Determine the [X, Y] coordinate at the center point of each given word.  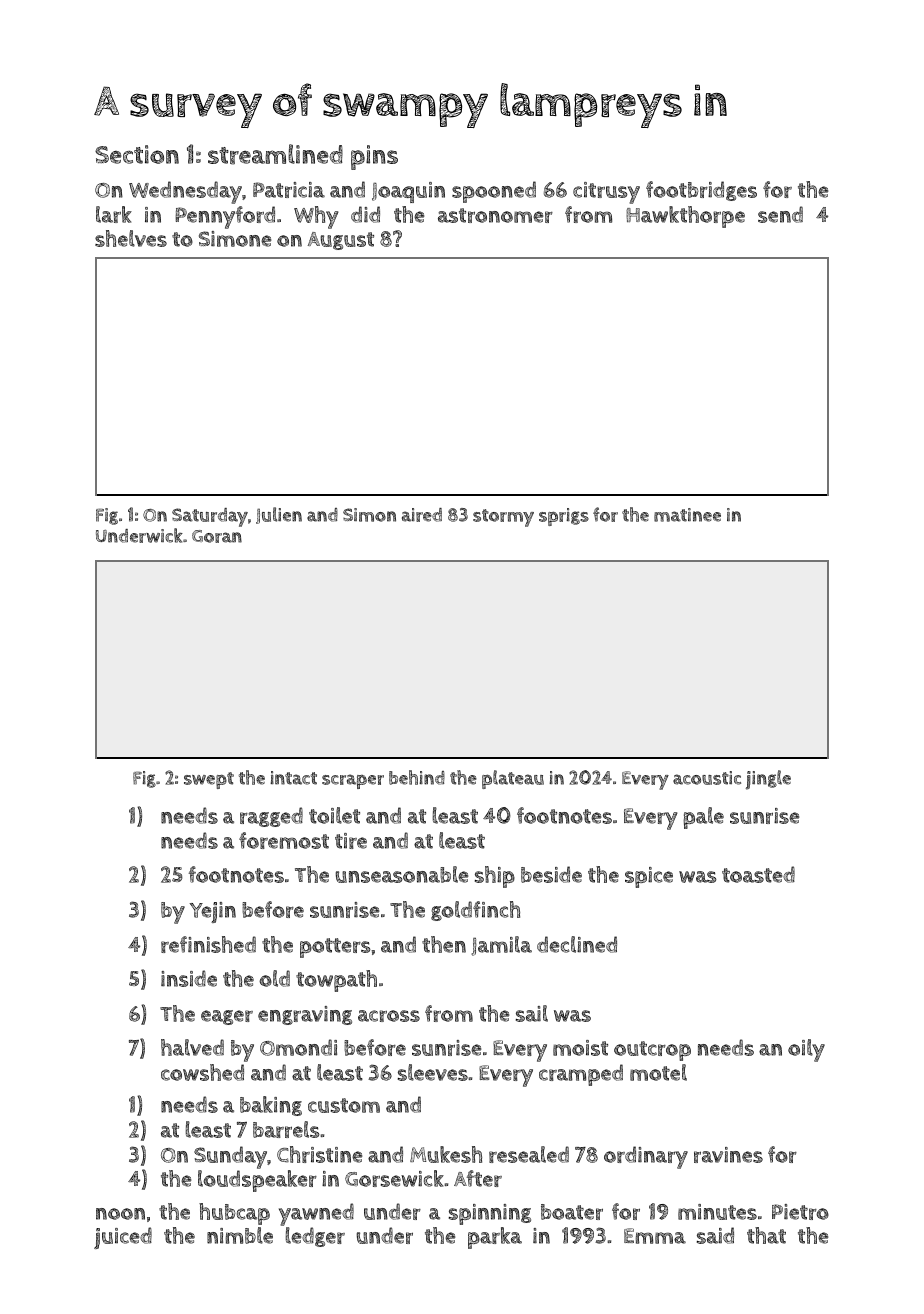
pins [374, 157]
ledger [315, 1237]
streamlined [275, 154]
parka [495, 1238]
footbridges [701, 191]
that [766, 1235]
